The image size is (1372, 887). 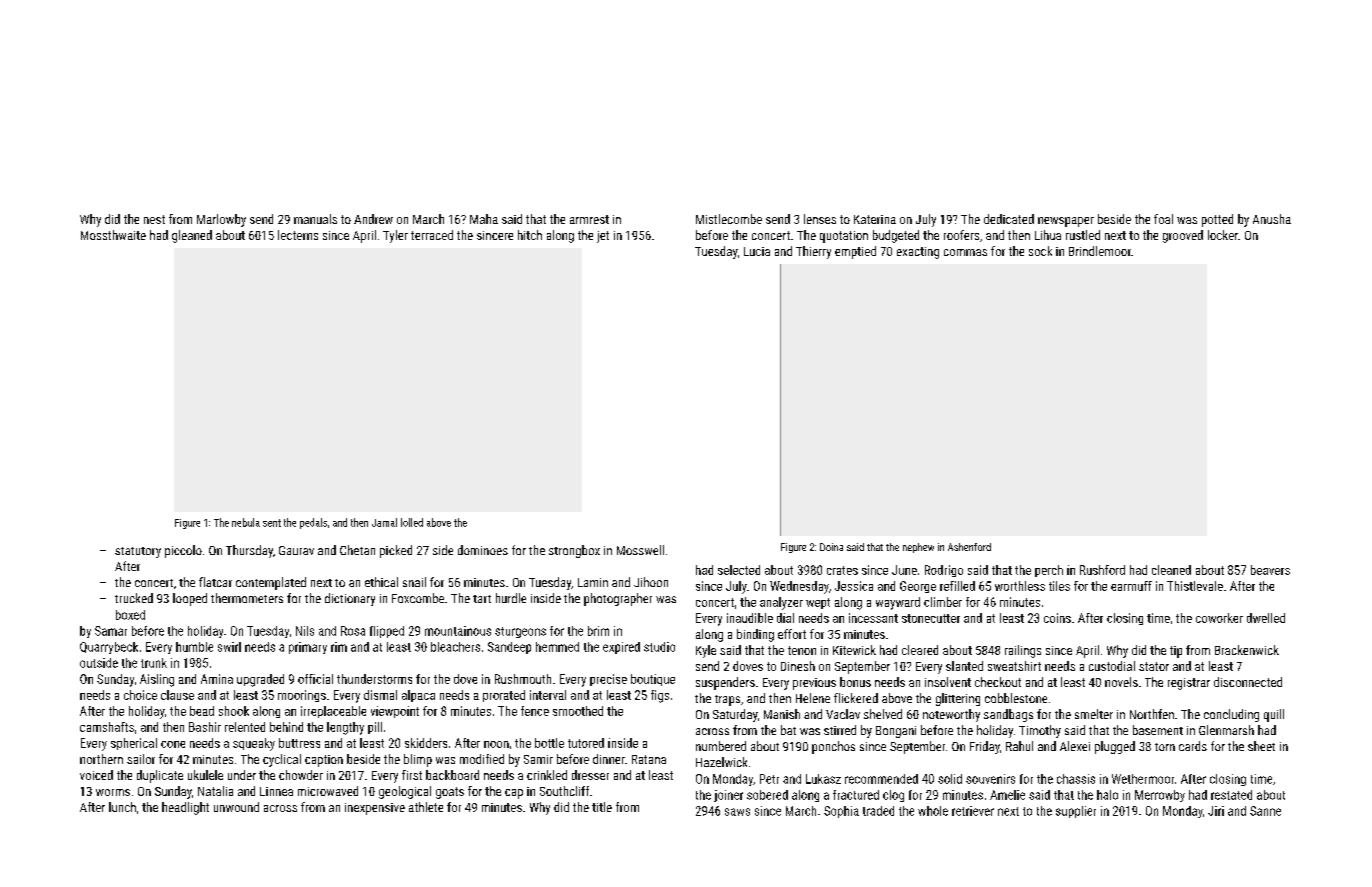 I want to click on Ashenford, so click(x=969, y=547).
